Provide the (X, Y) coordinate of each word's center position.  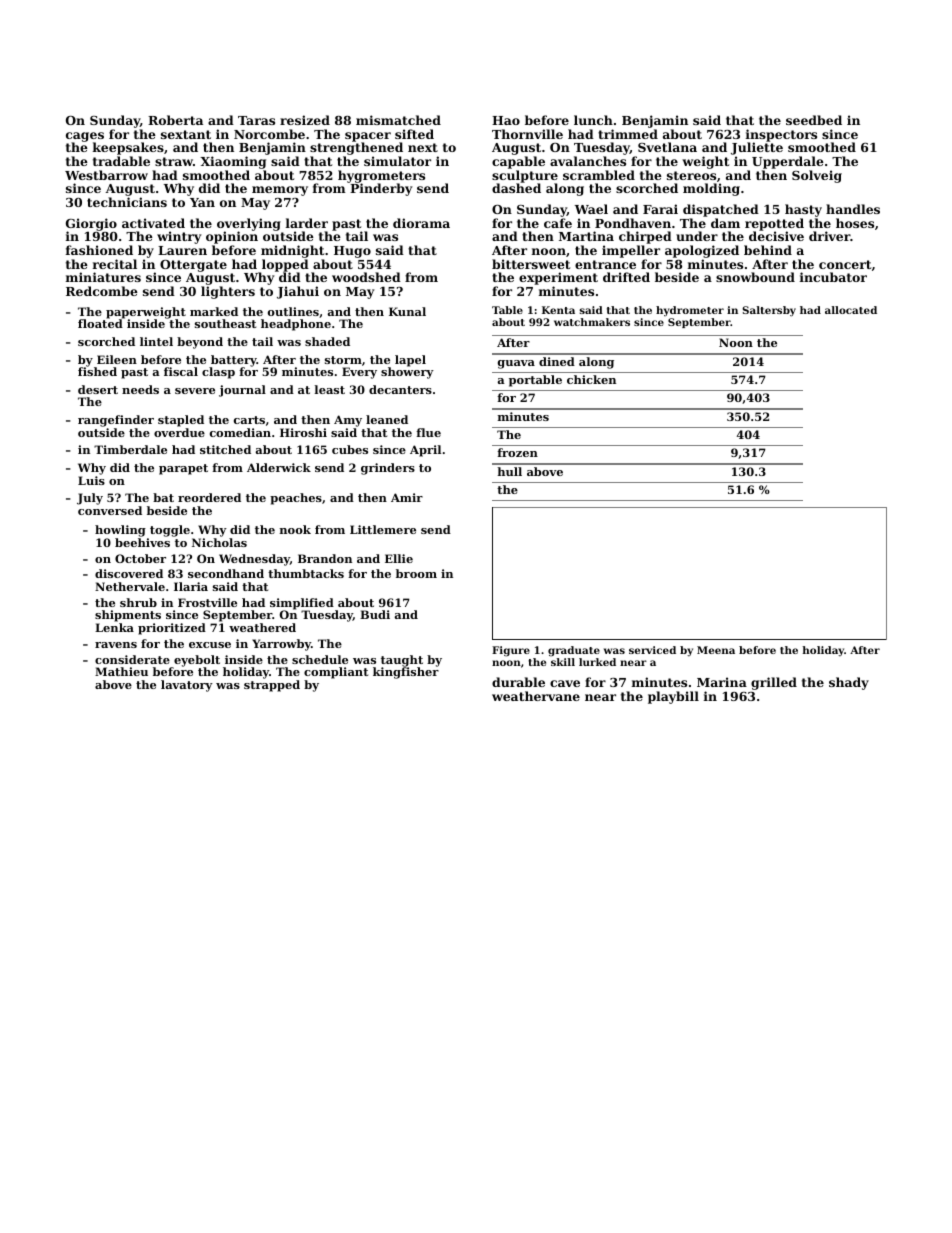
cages (85, 137)
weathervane (536, 696)
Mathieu (121, 671)
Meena (716, 650)
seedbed (814, 120)
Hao (506, 120)
